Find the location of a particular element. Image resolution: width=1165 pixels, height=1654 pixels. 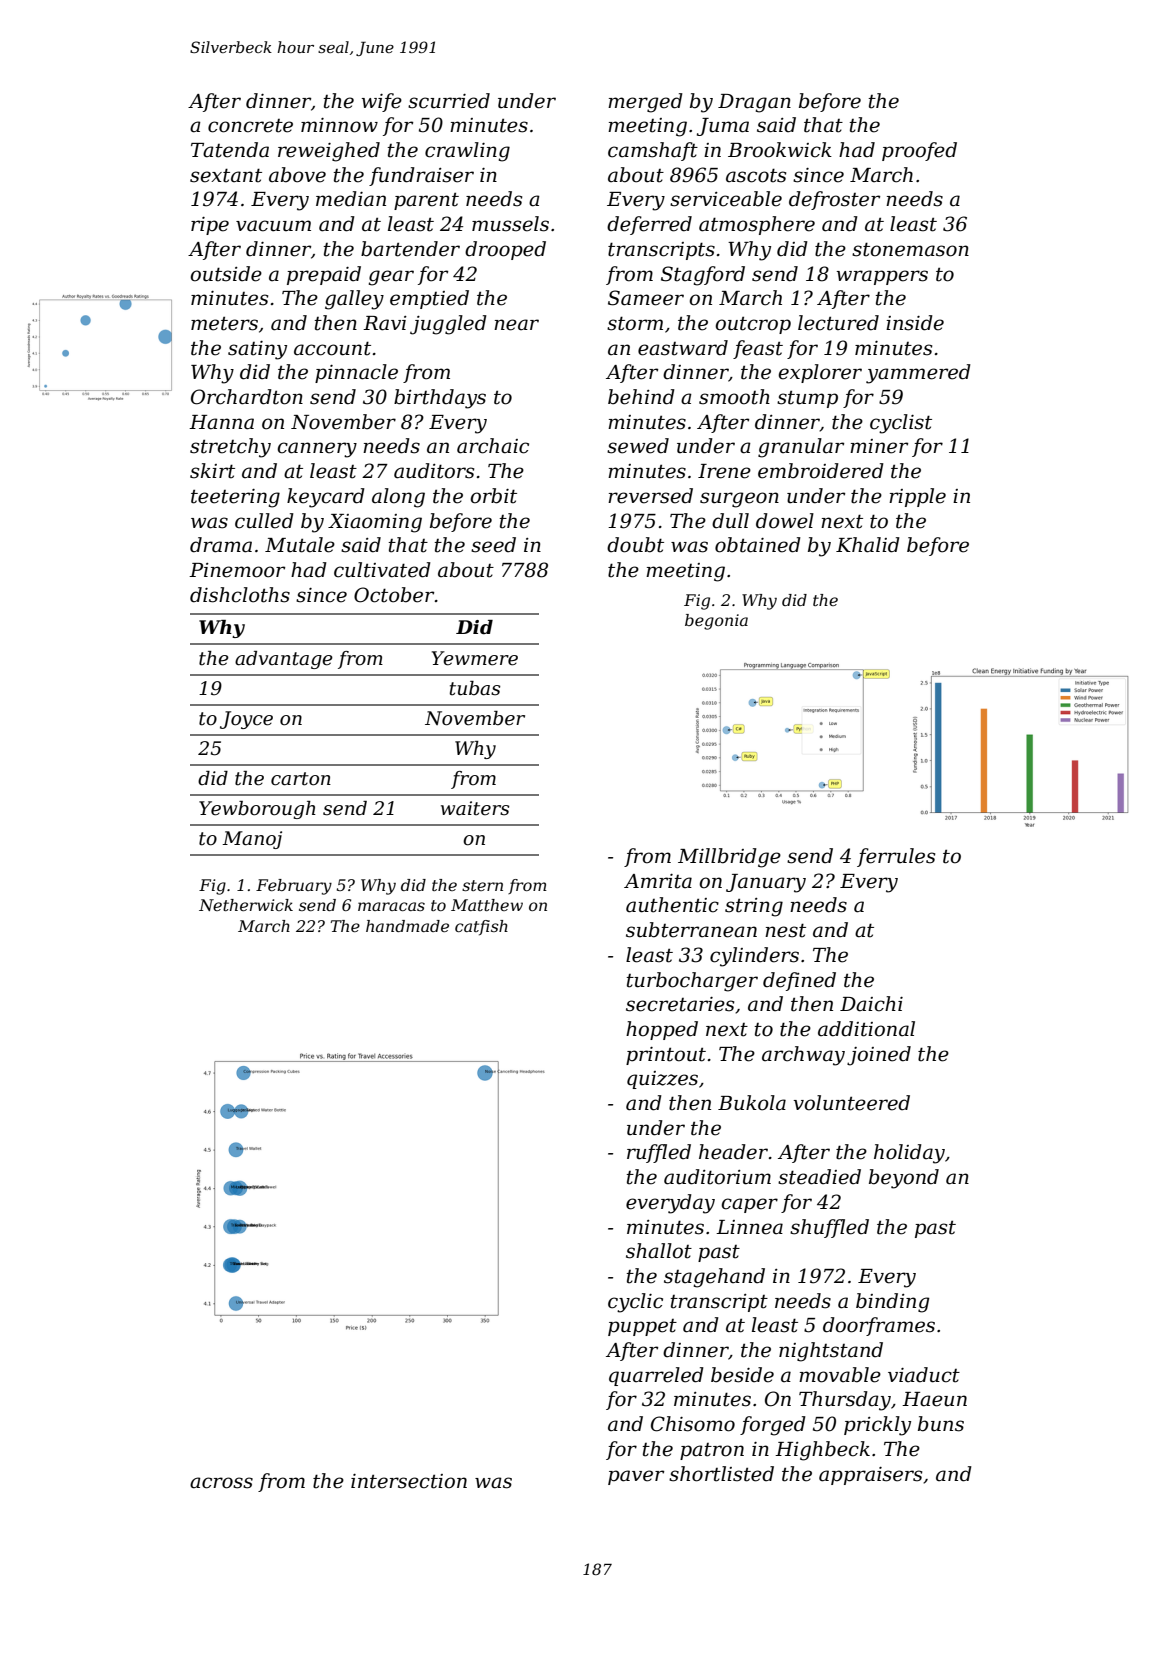

paver is located at coordinates (636, 1477).
